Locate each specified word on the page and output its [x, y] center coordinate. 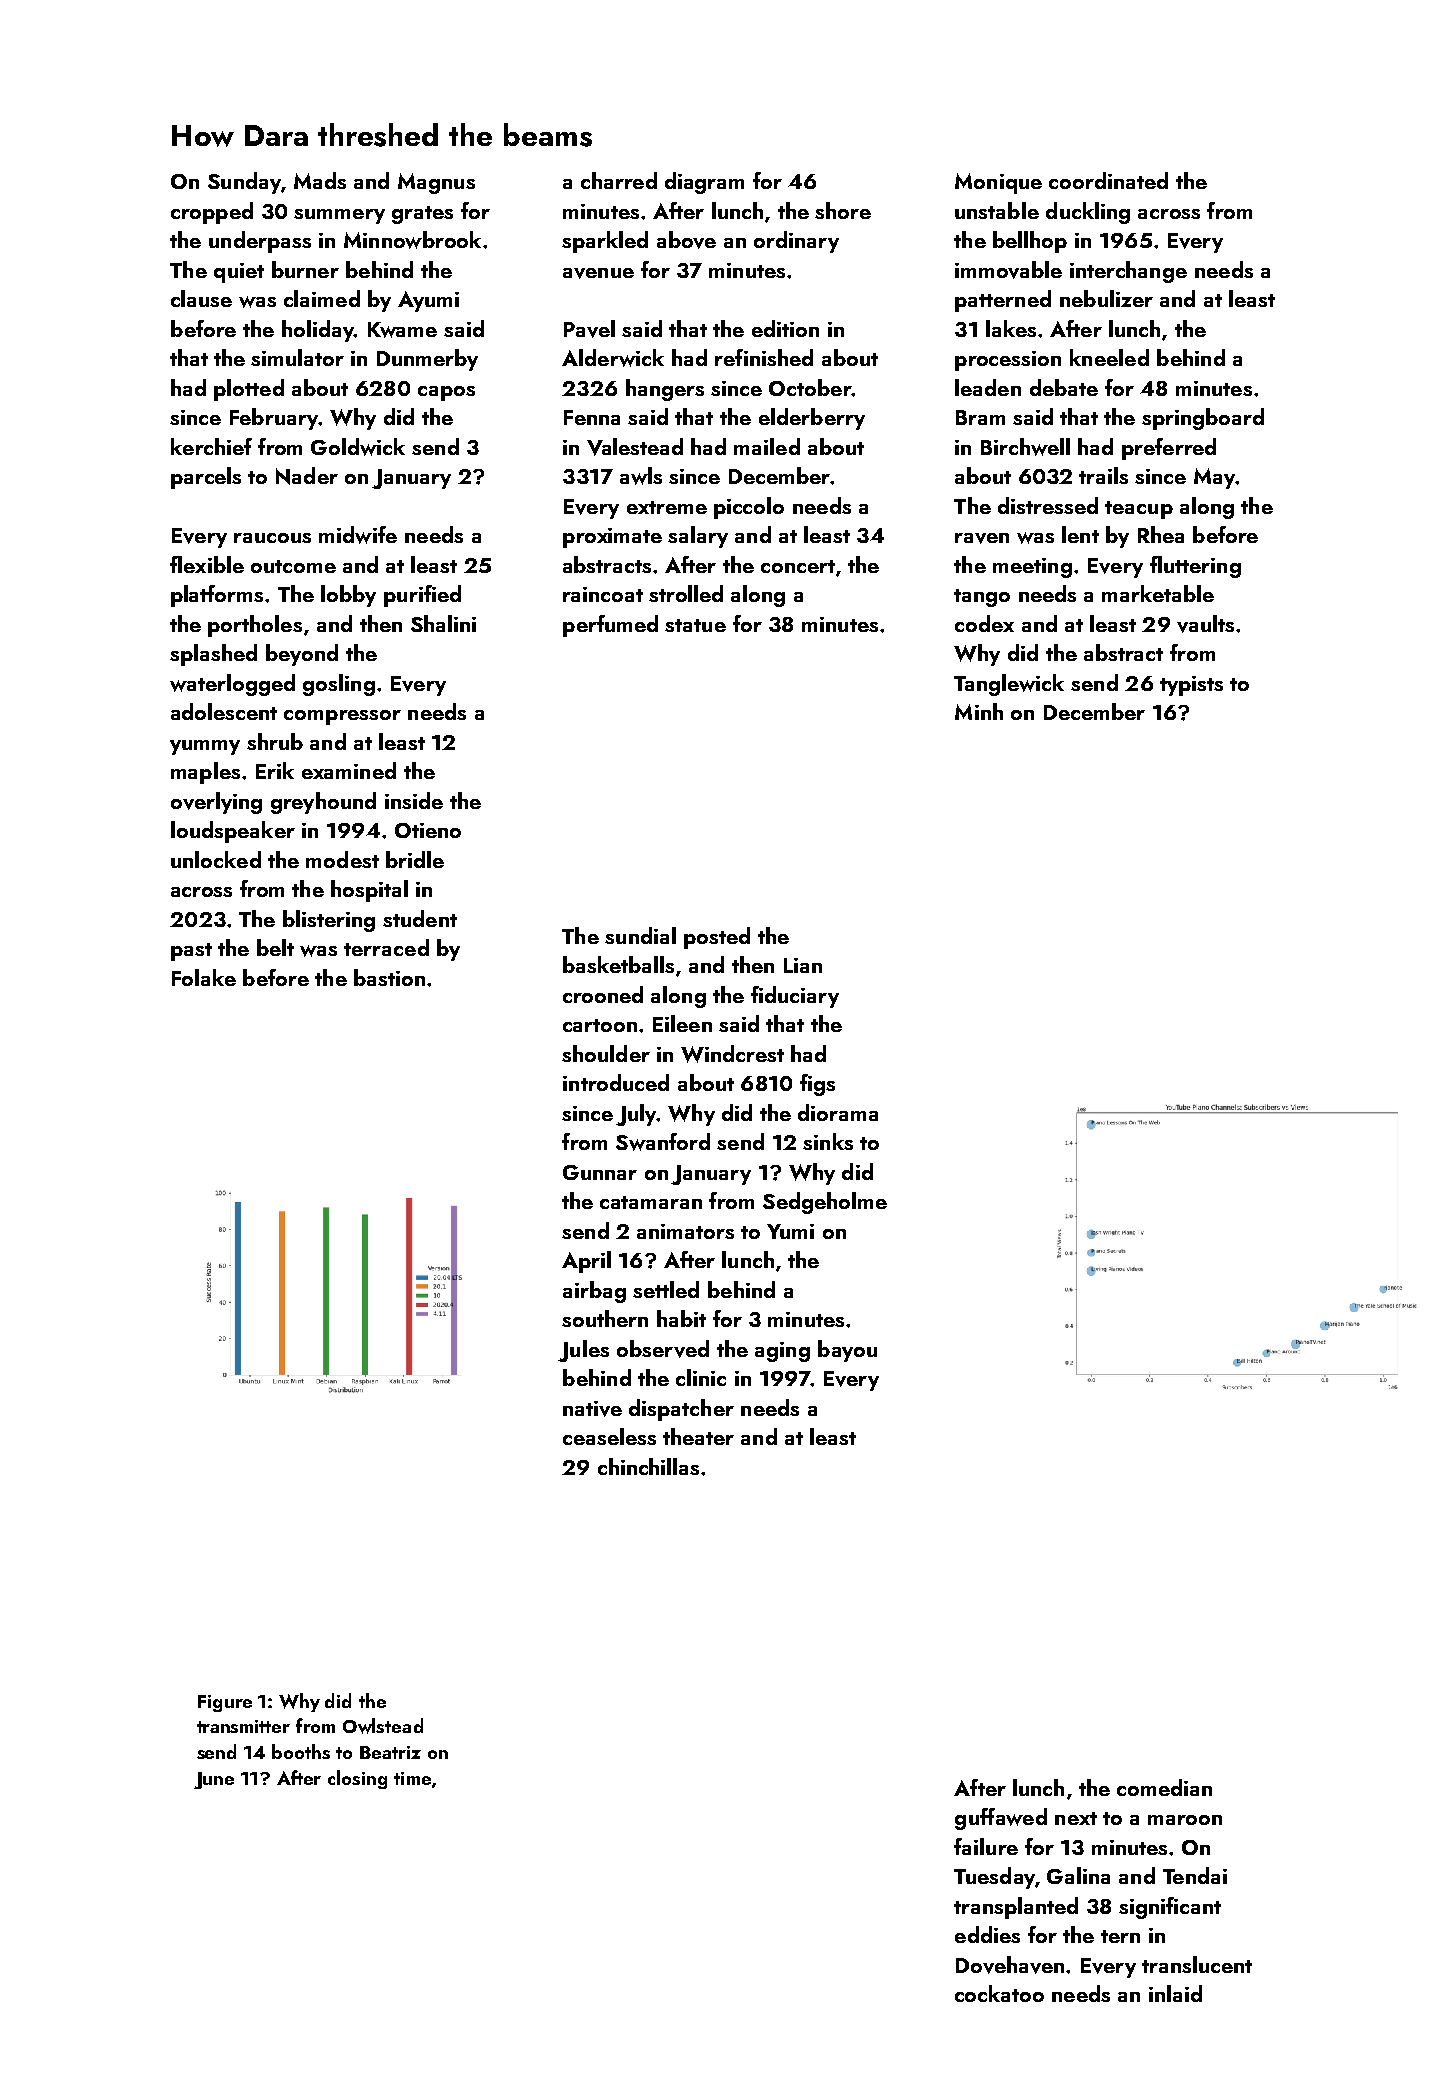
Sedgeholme [825, 1203]
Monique [998, 183]
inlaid [1175, 1993]
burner [305, 269]
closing [357, 1779]
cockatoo [999, 1993]
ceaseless [609, 1436]
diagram [704, 183]
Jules [583, 1351]
